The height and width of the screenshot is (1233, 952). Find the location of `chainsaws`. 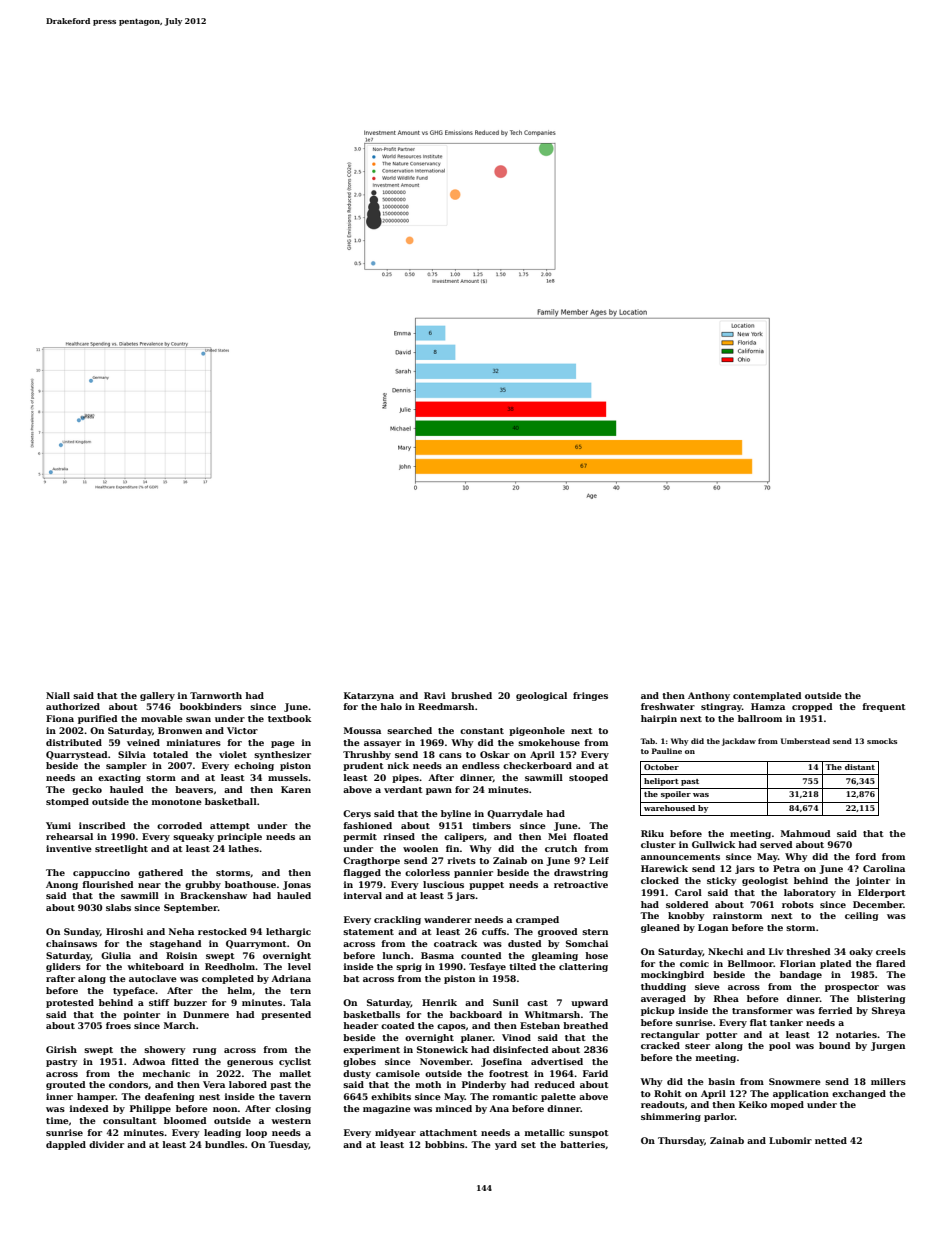

chainsaws is located at coordinates (71, 943).
